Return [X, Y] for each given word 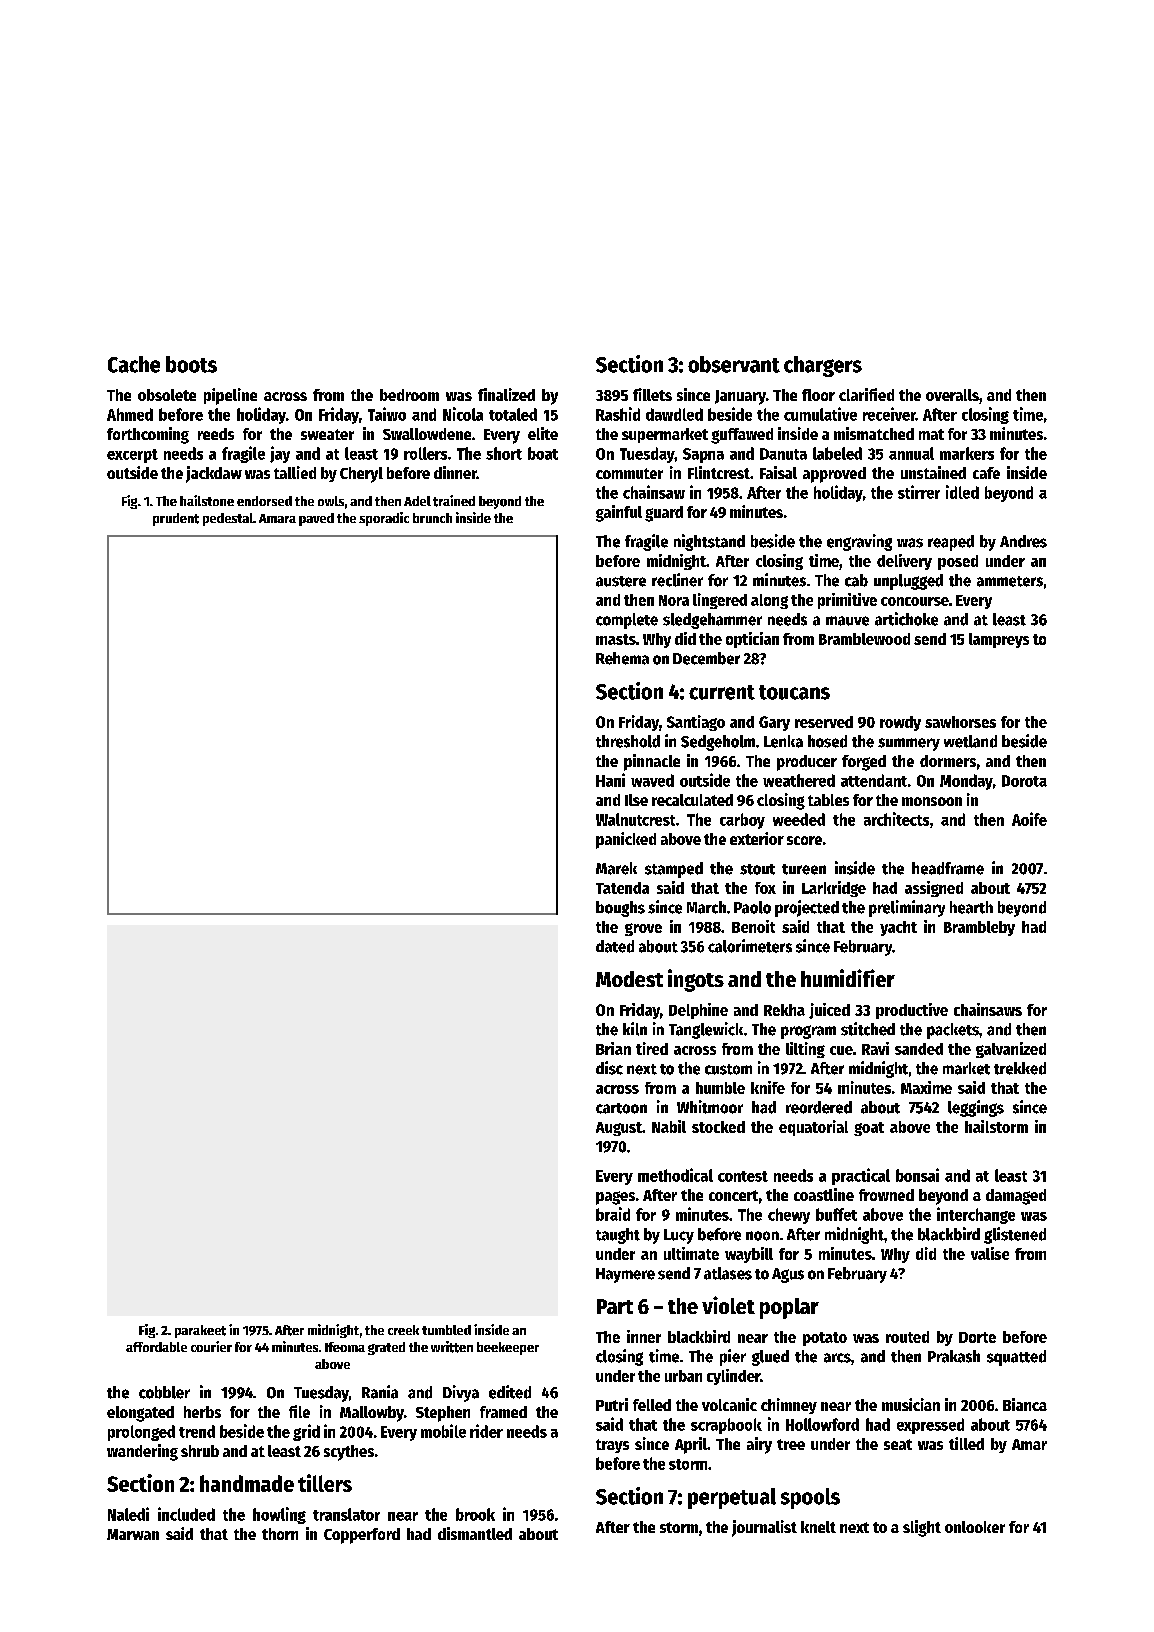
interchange [976, 1215]
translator [346, 1514]
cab [856, 580]
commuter [629, 473]
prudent [176, 519]
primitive [847, 601]
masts [616, 639]
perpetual [732, 1498]
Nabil [669, 1126]
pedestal [228, 519]
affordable [156, 1347]
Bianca [1025, 1404]
